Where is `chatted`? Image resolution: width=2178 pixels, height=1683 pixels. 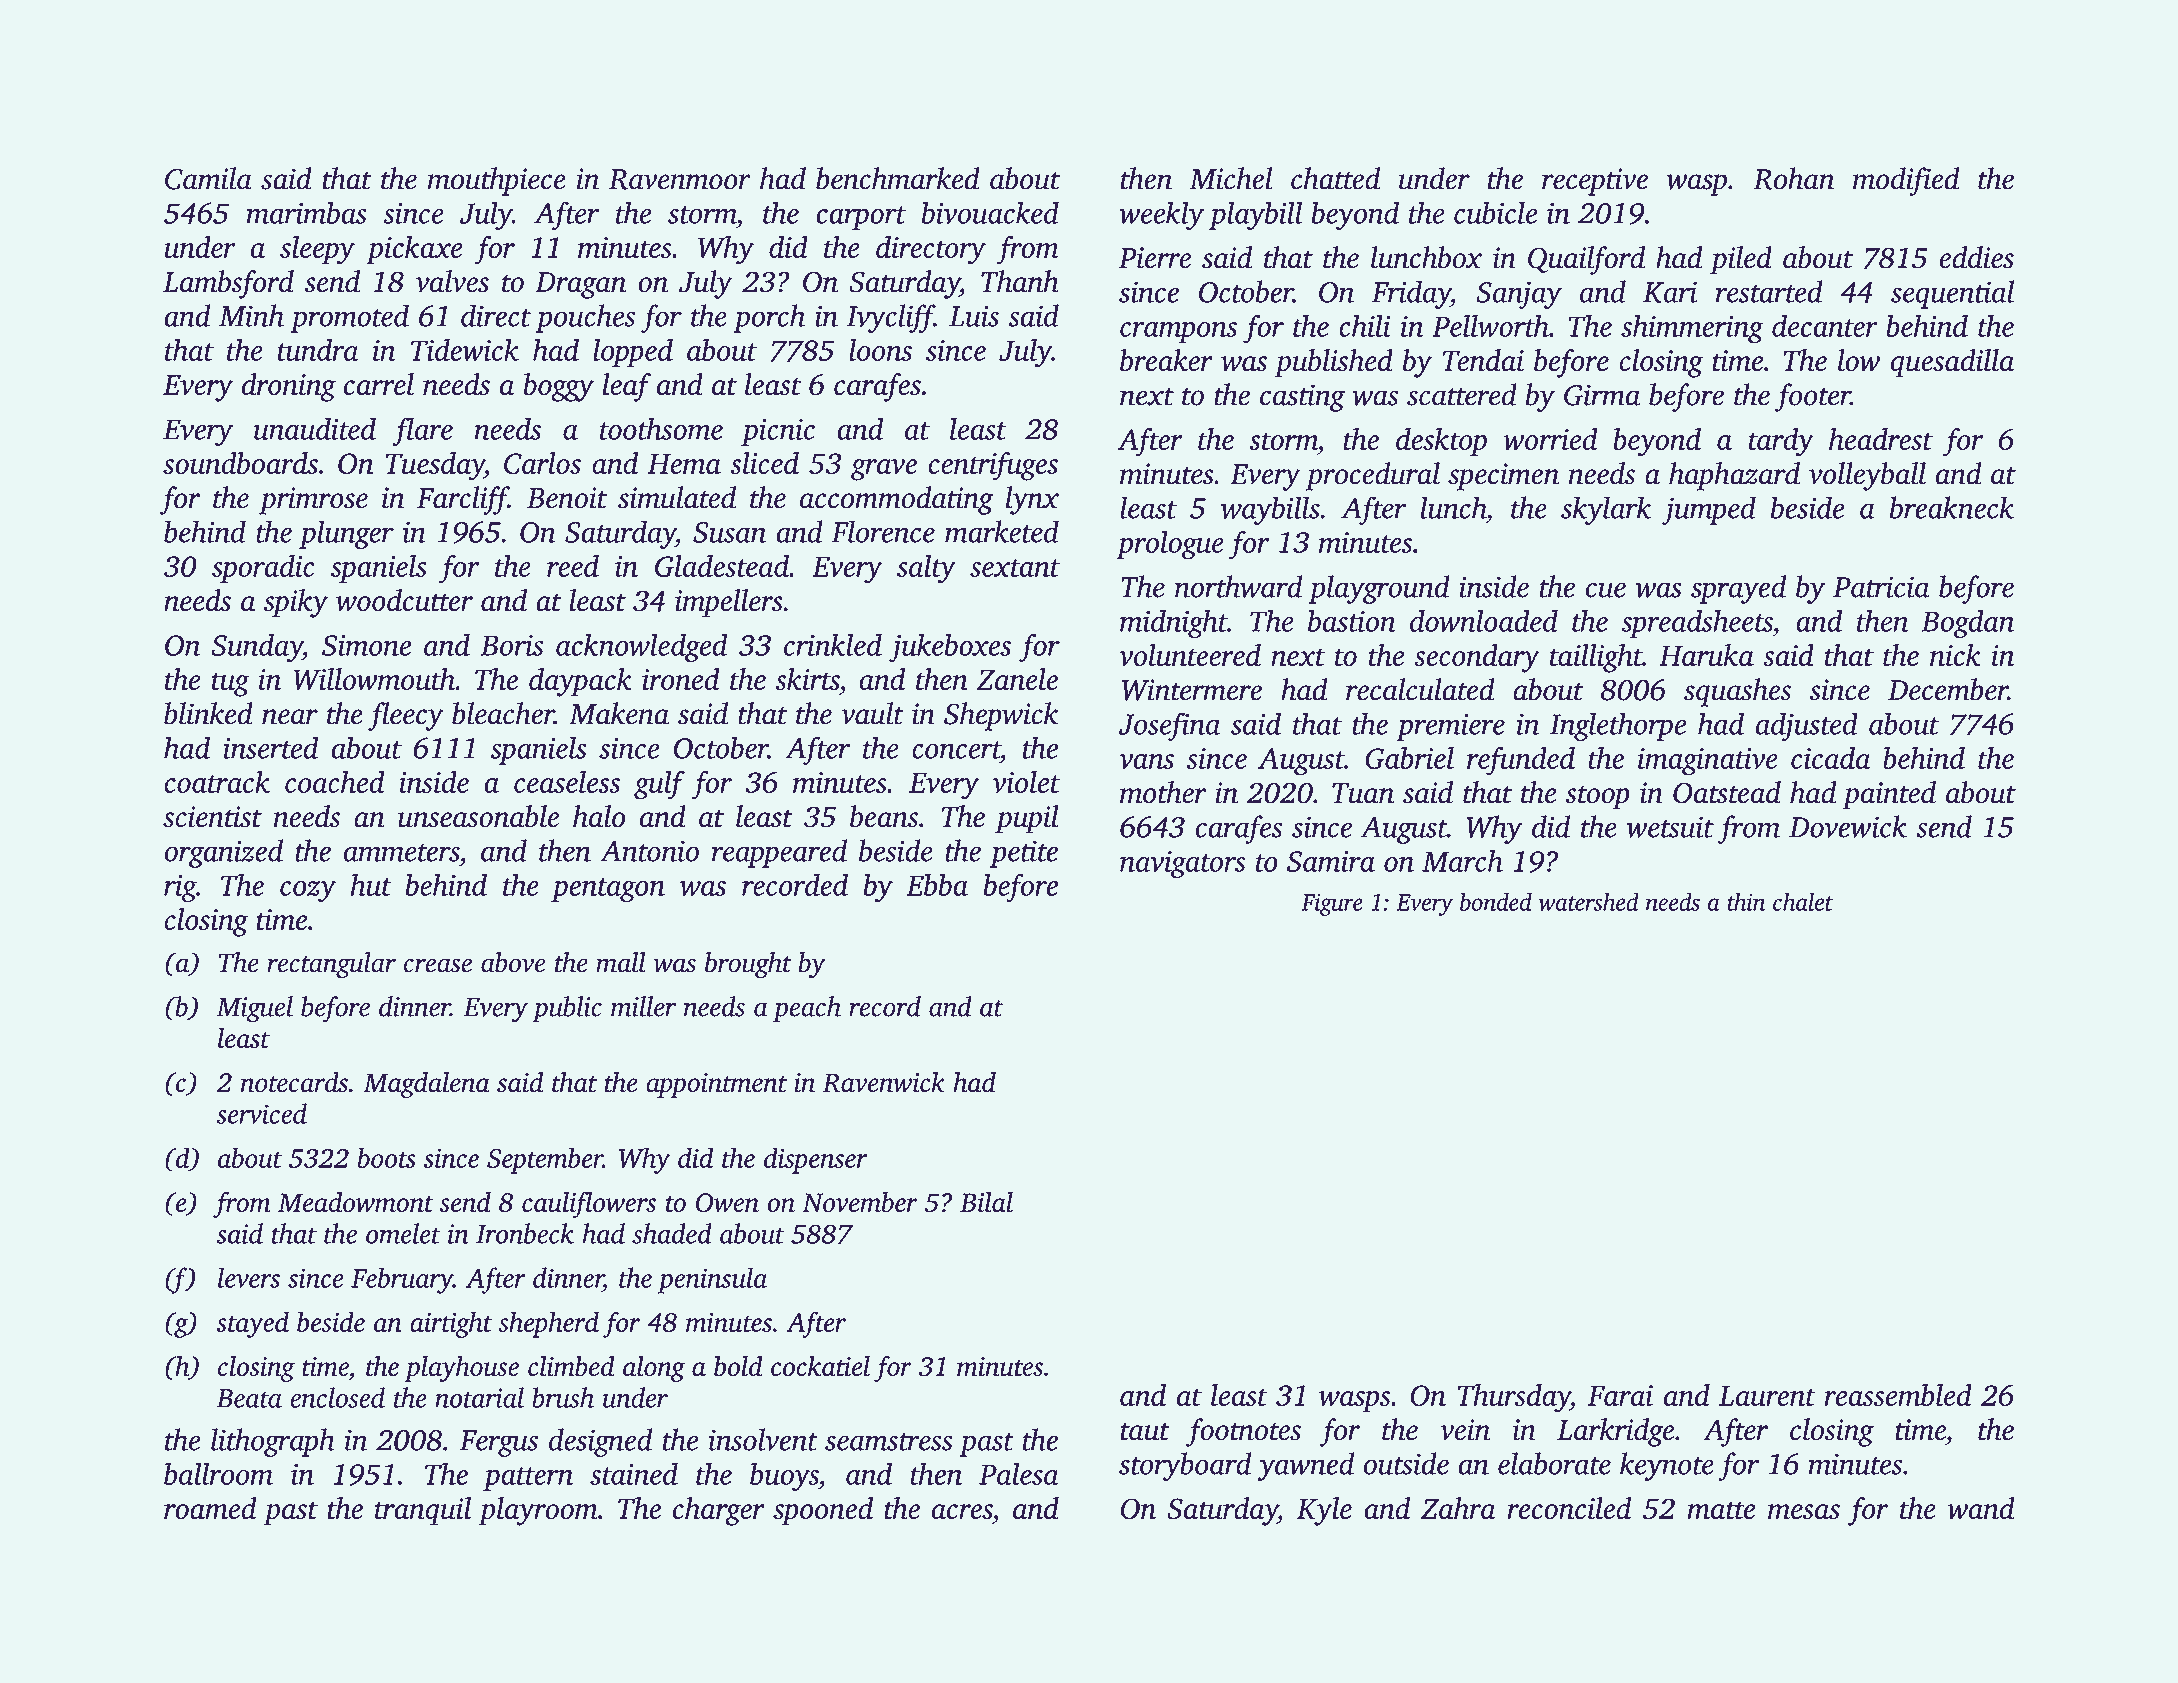
chatted is located at coordinates (1335, 178).
